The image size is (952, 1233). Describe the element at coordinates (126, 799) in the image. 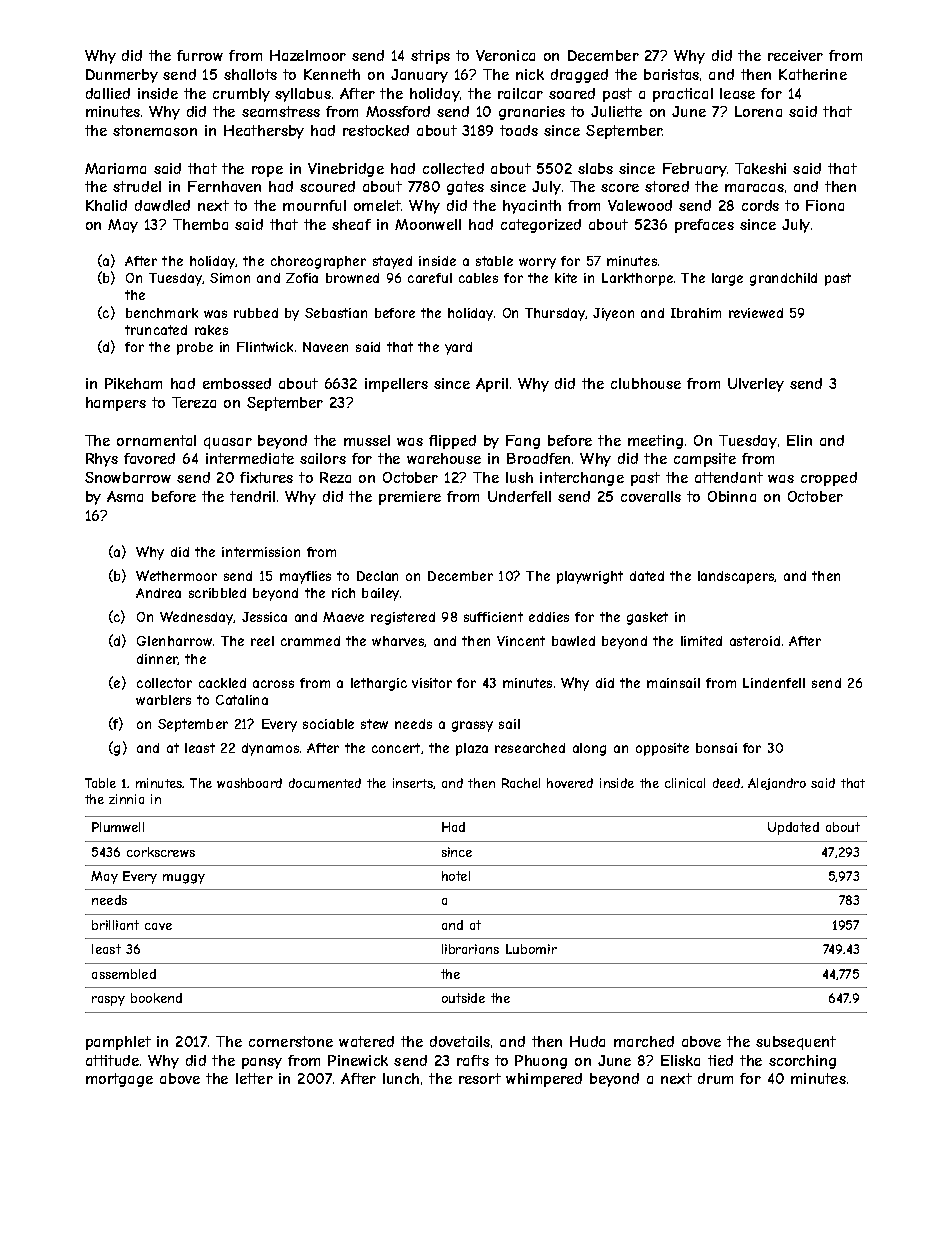

I see `zinnia` at that location.
